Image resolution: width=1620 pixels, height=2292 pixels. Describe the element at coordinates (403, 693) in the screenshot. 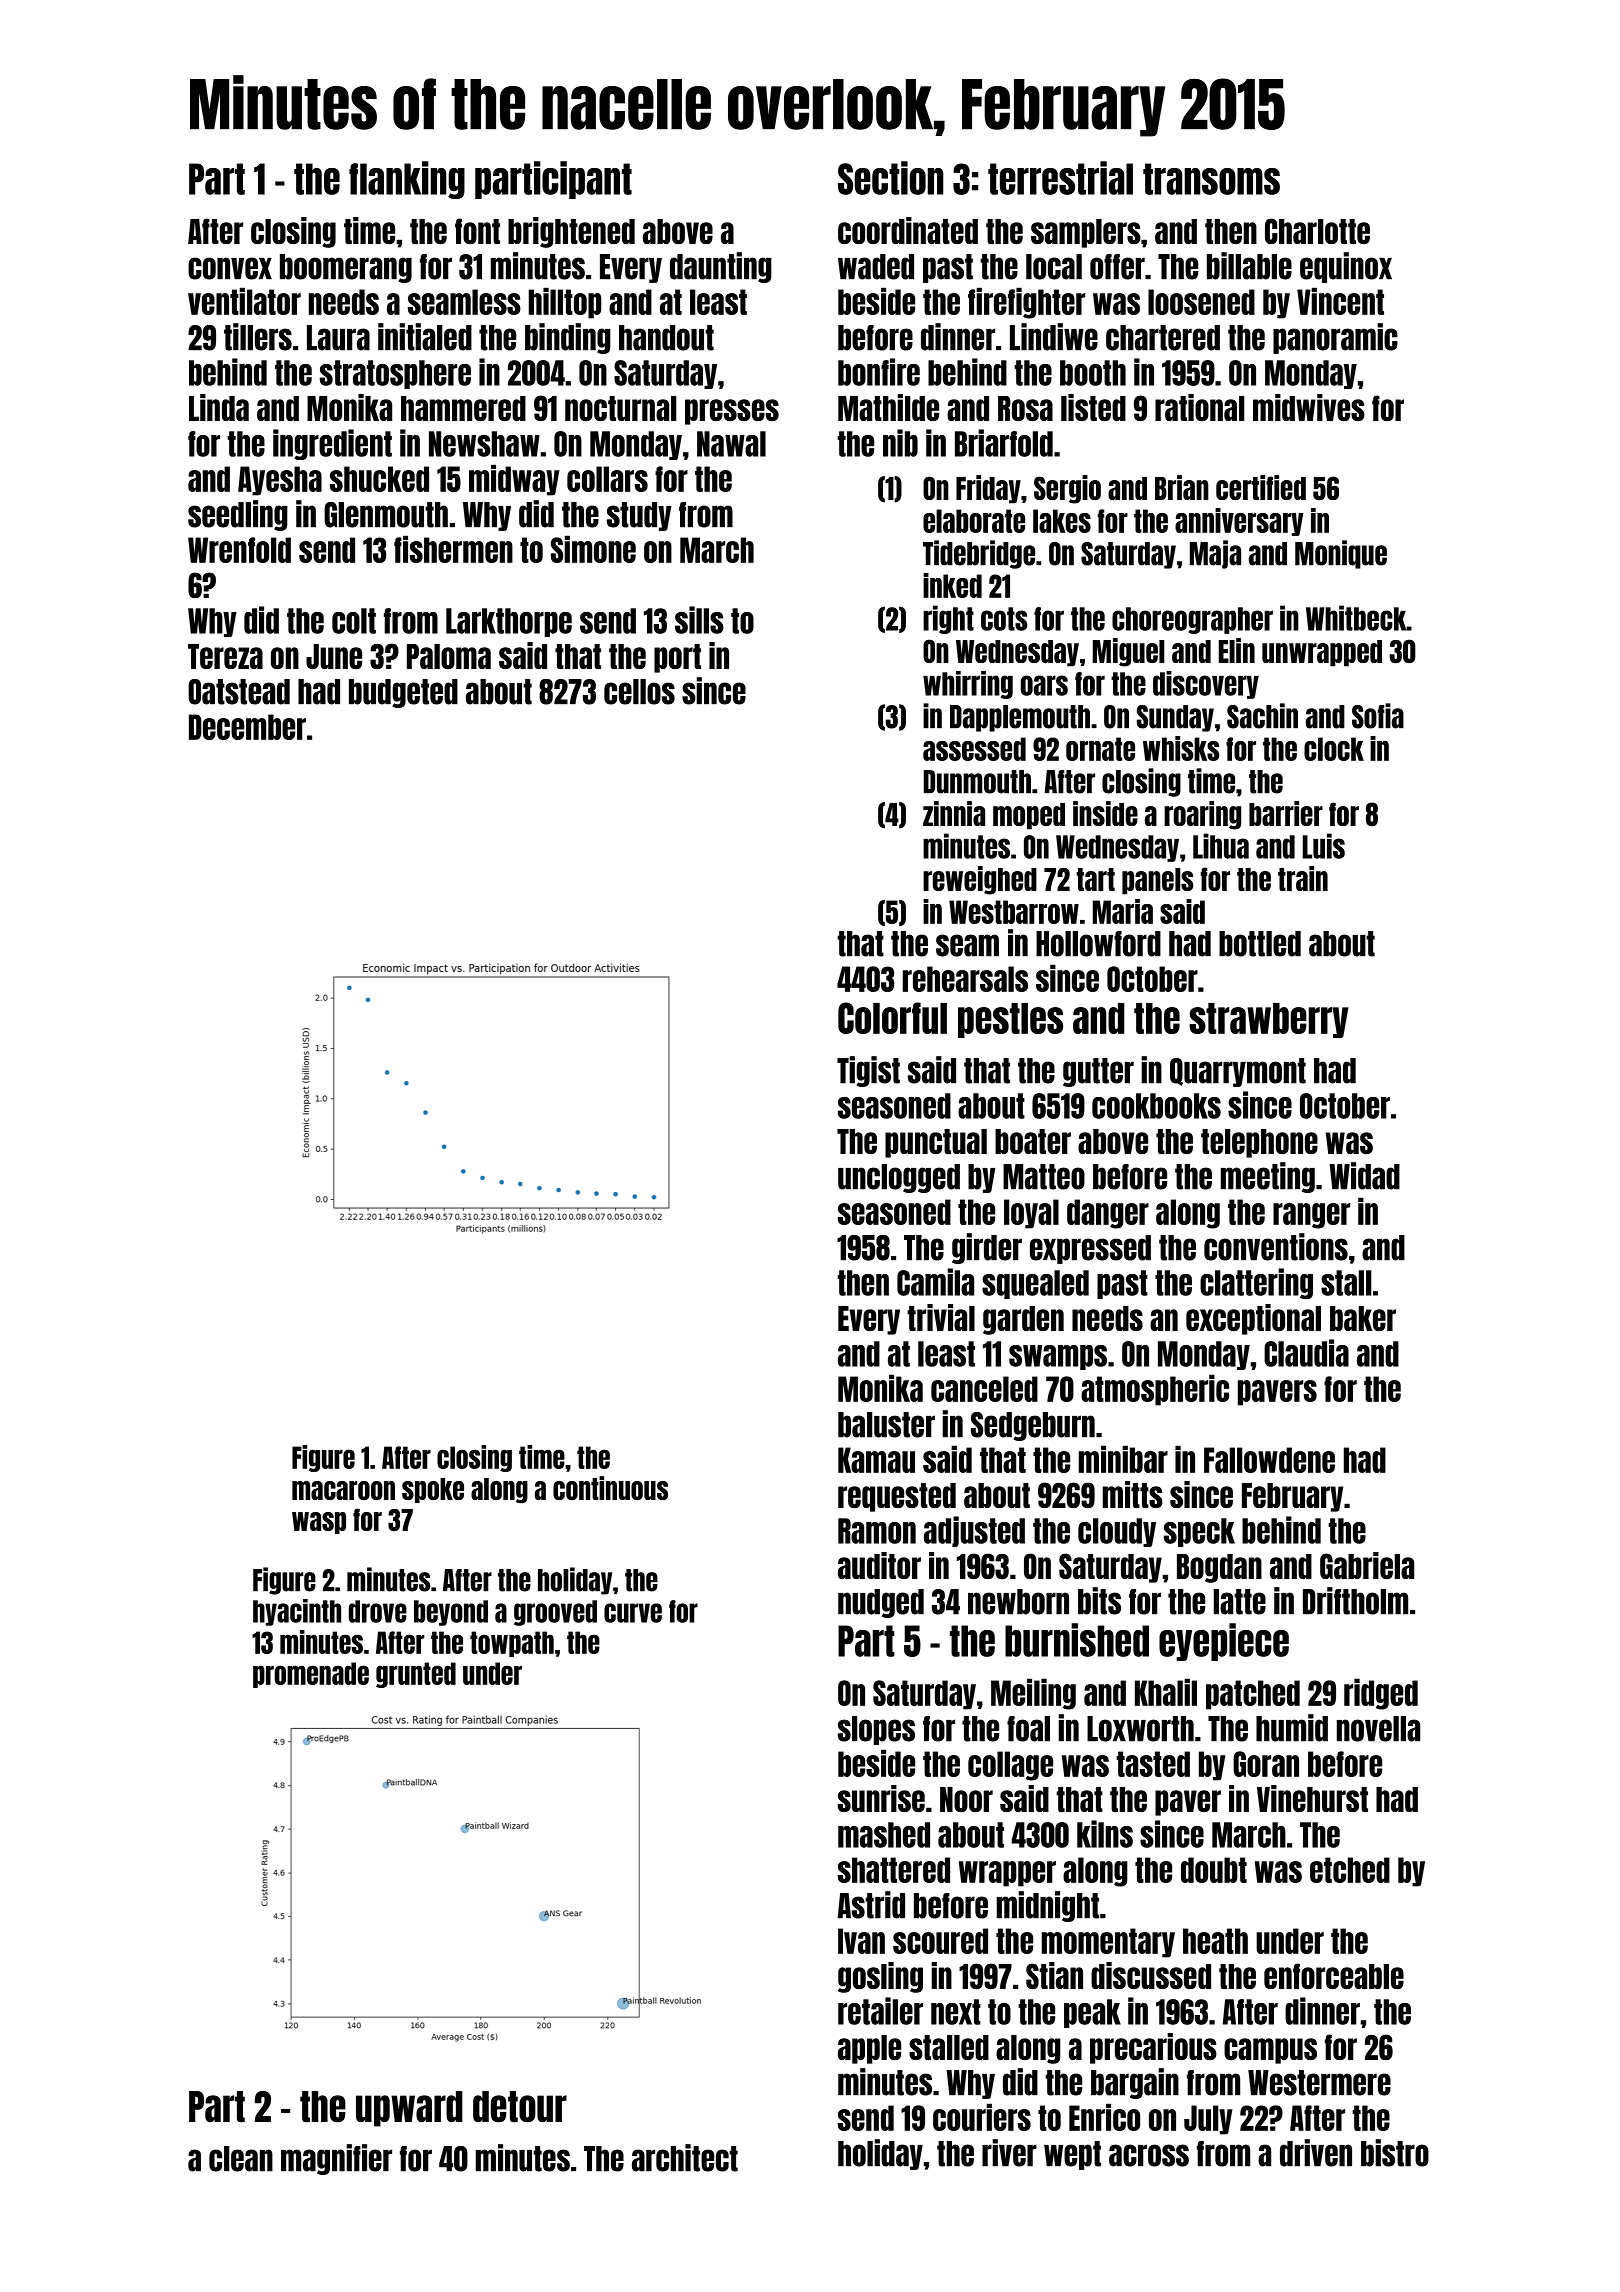

I see `budgeted` at that location.
